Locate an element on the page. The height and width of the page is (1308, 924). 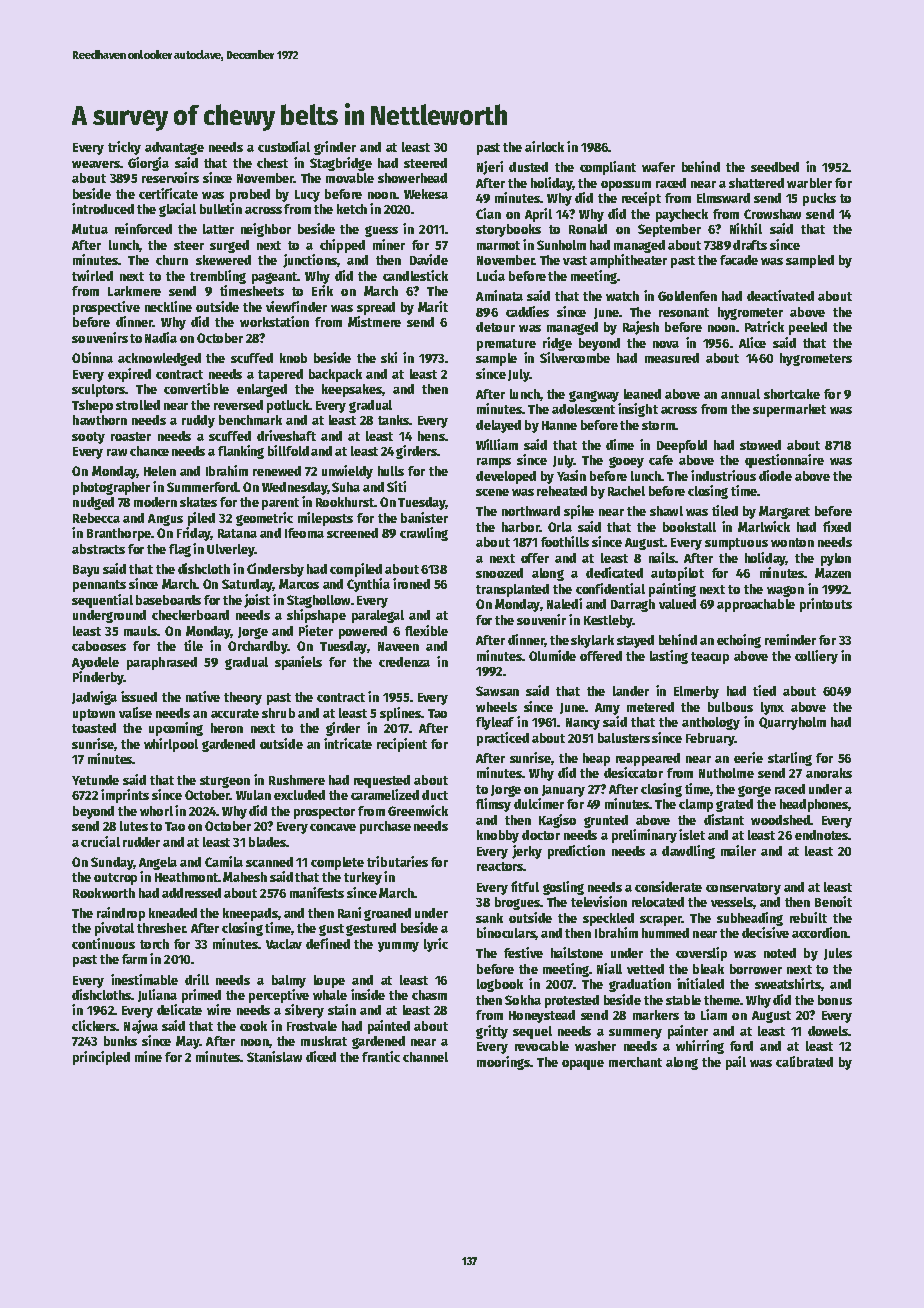
cafe is located at coordinates (661, 460).
